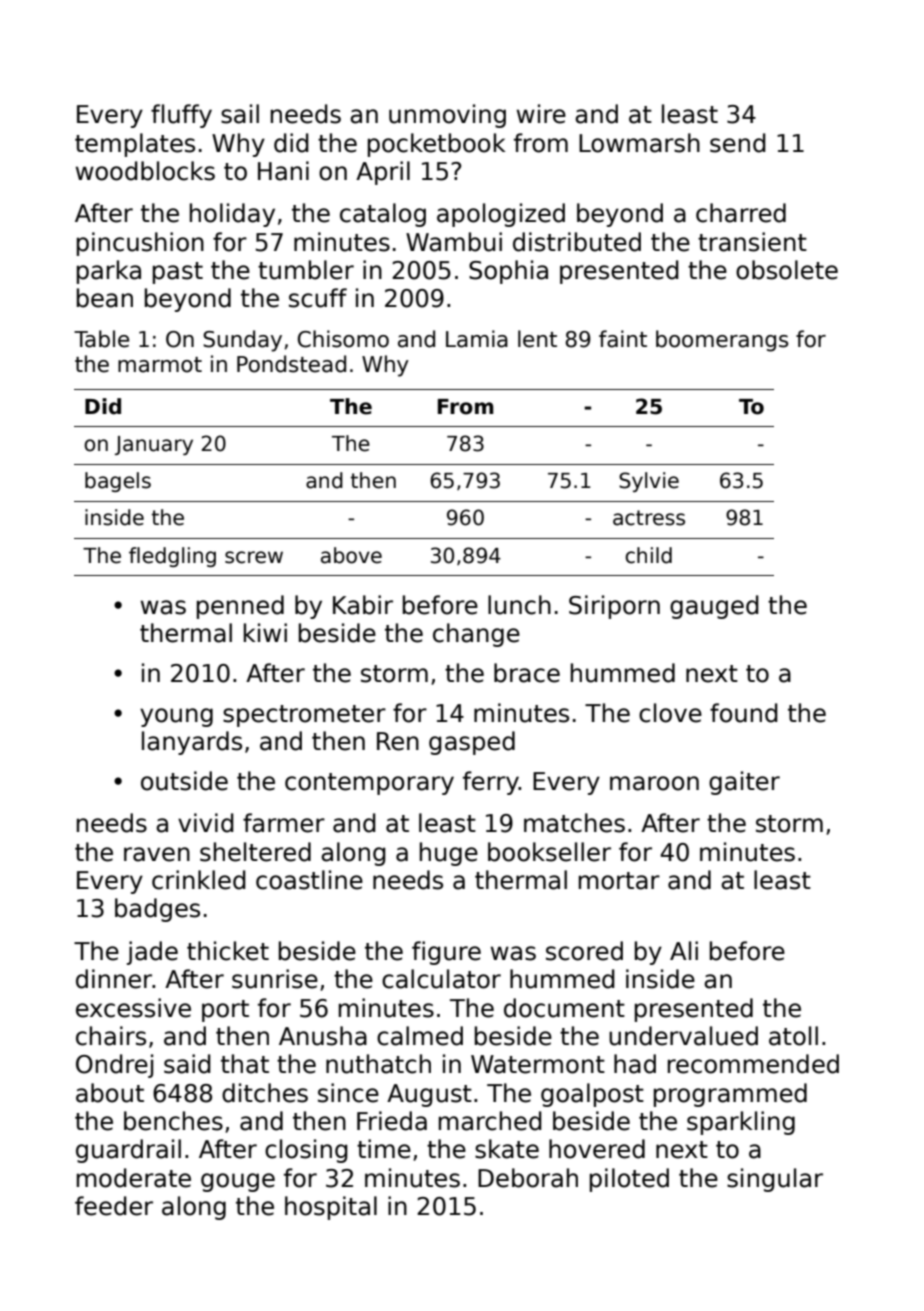 This page has width=924, height=1311. I want to click on fluffy, so click(181, 116).
